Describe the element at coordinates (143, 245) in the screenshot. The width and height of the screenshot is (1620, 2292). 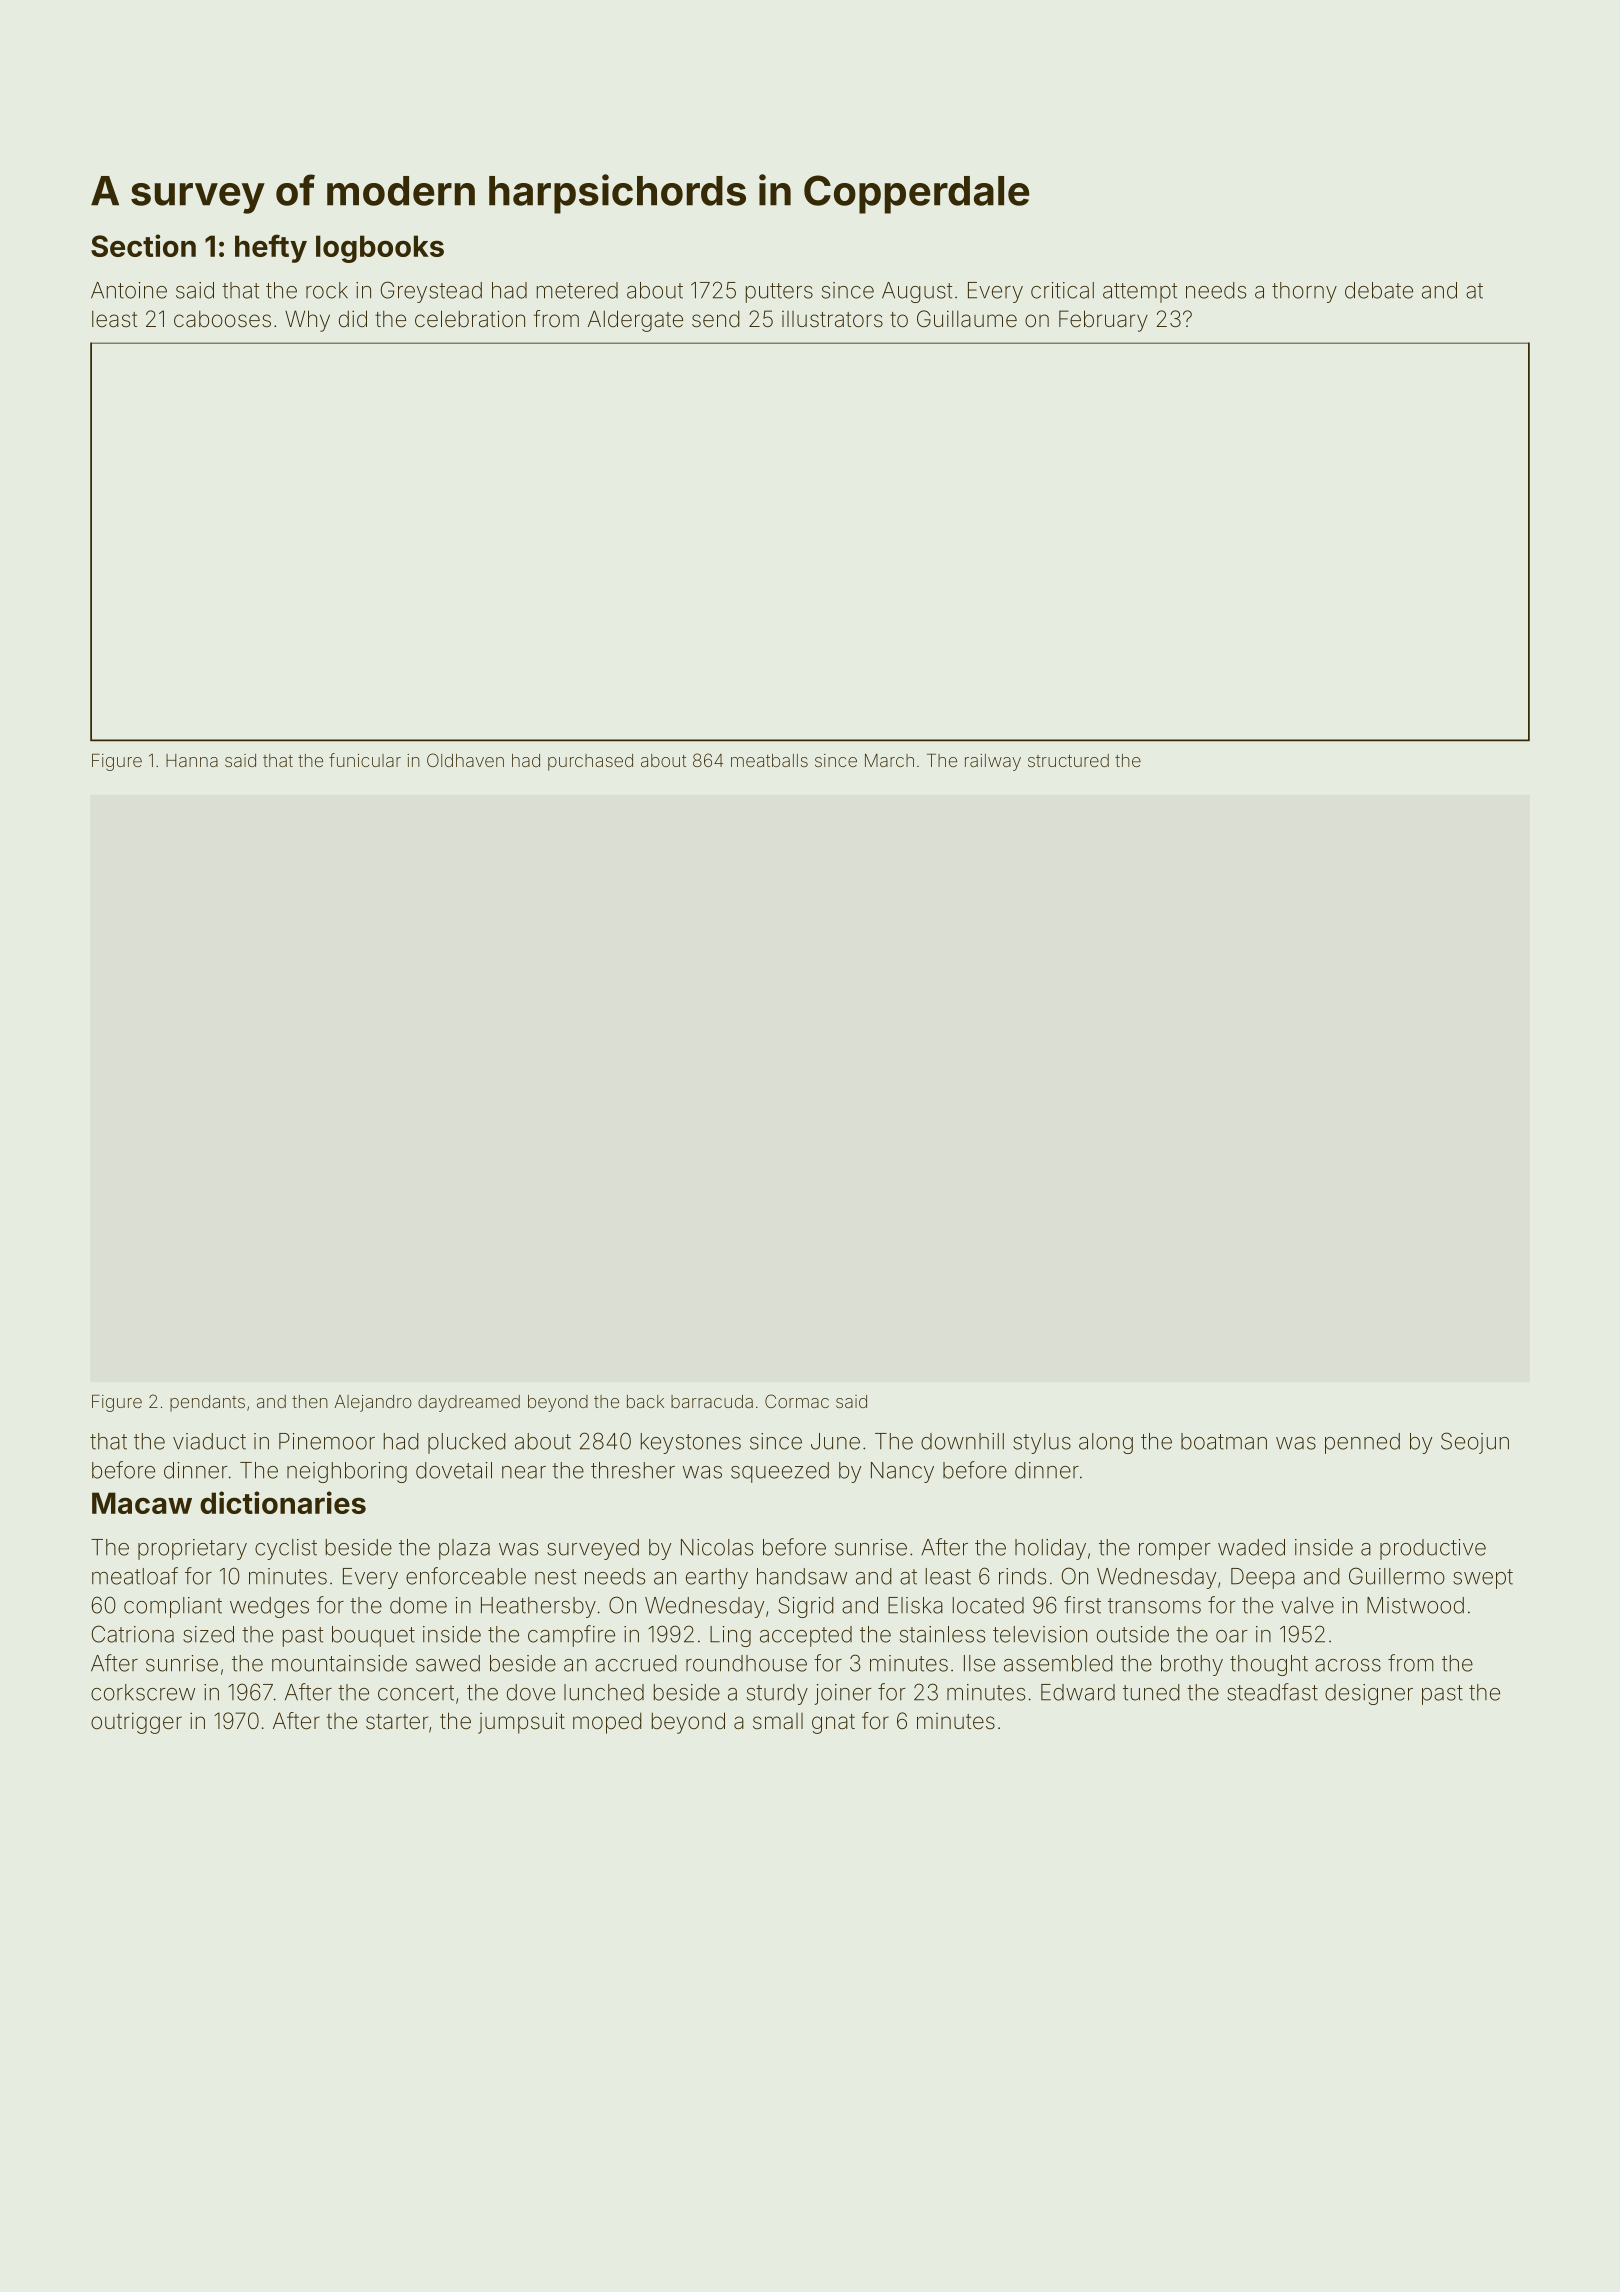
I see `Section` at that location.
